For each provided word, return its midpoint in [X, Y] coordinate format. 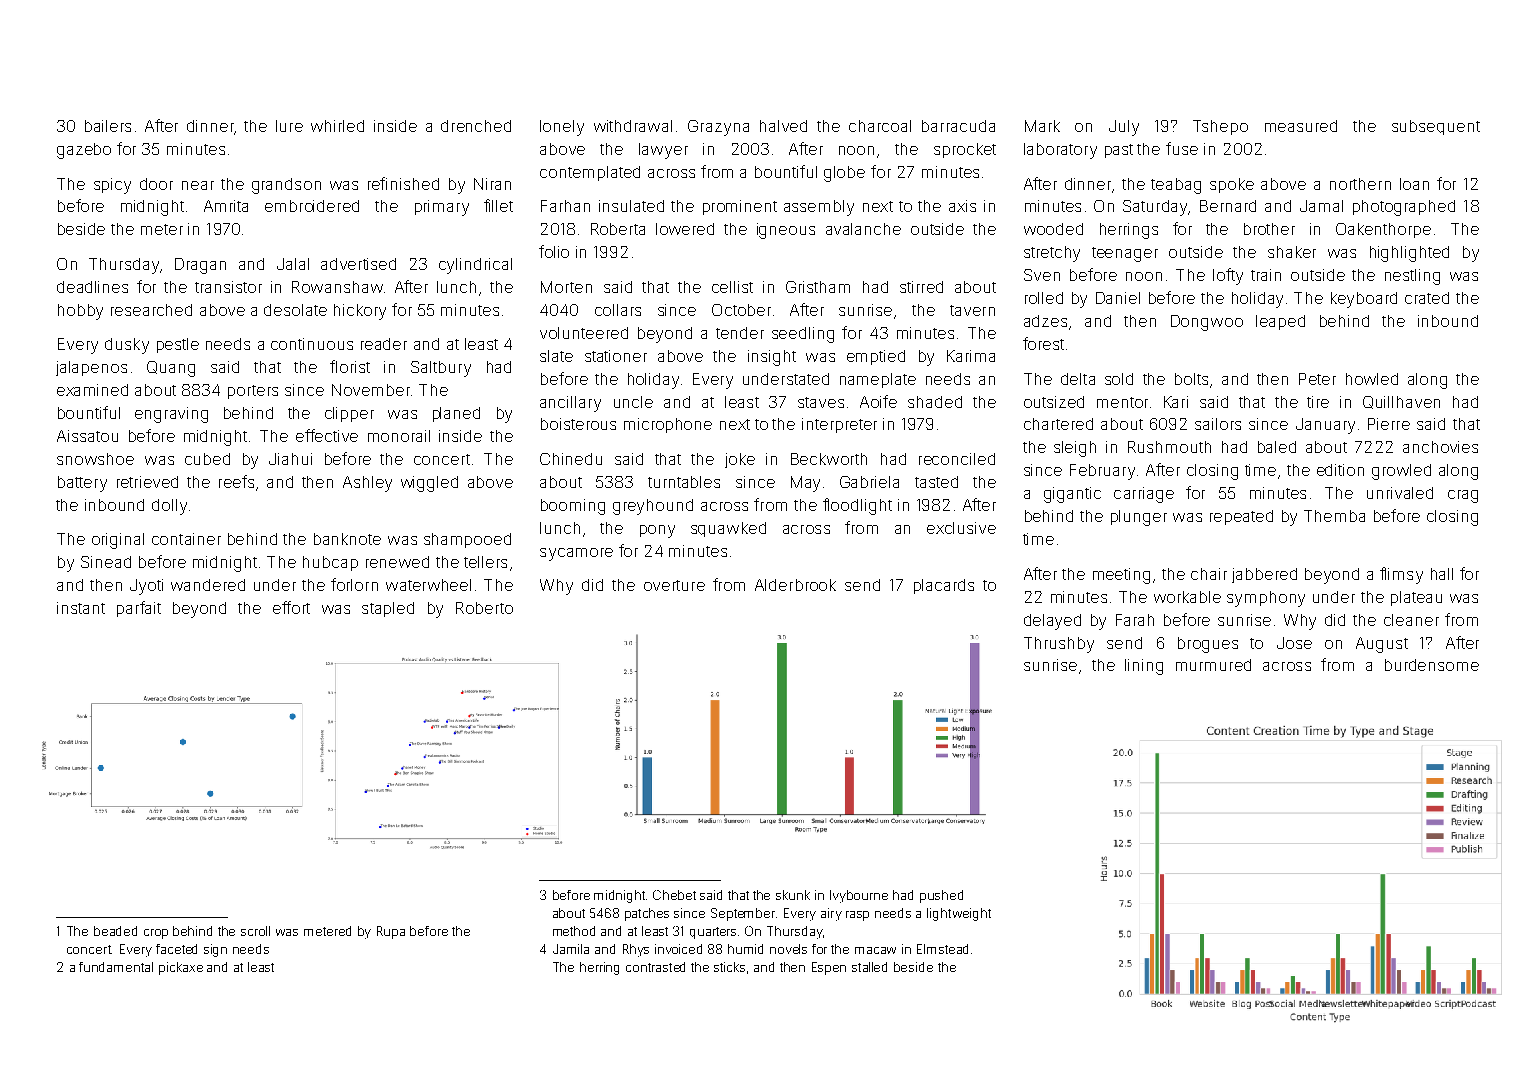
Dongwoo [1207, 323]
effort [291, 607]
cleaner [1411, 620]
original [118, 541]
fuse [1182, 148]
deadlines [92, 287]
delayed [1052, 622]
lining [1144, 667]
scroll [255, 931]
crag [1463, 496]
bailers [108, 126]
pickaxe [181, 968]
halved [783, 126]
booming [573, 507]
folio [554, 251]
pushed [941, 896]
